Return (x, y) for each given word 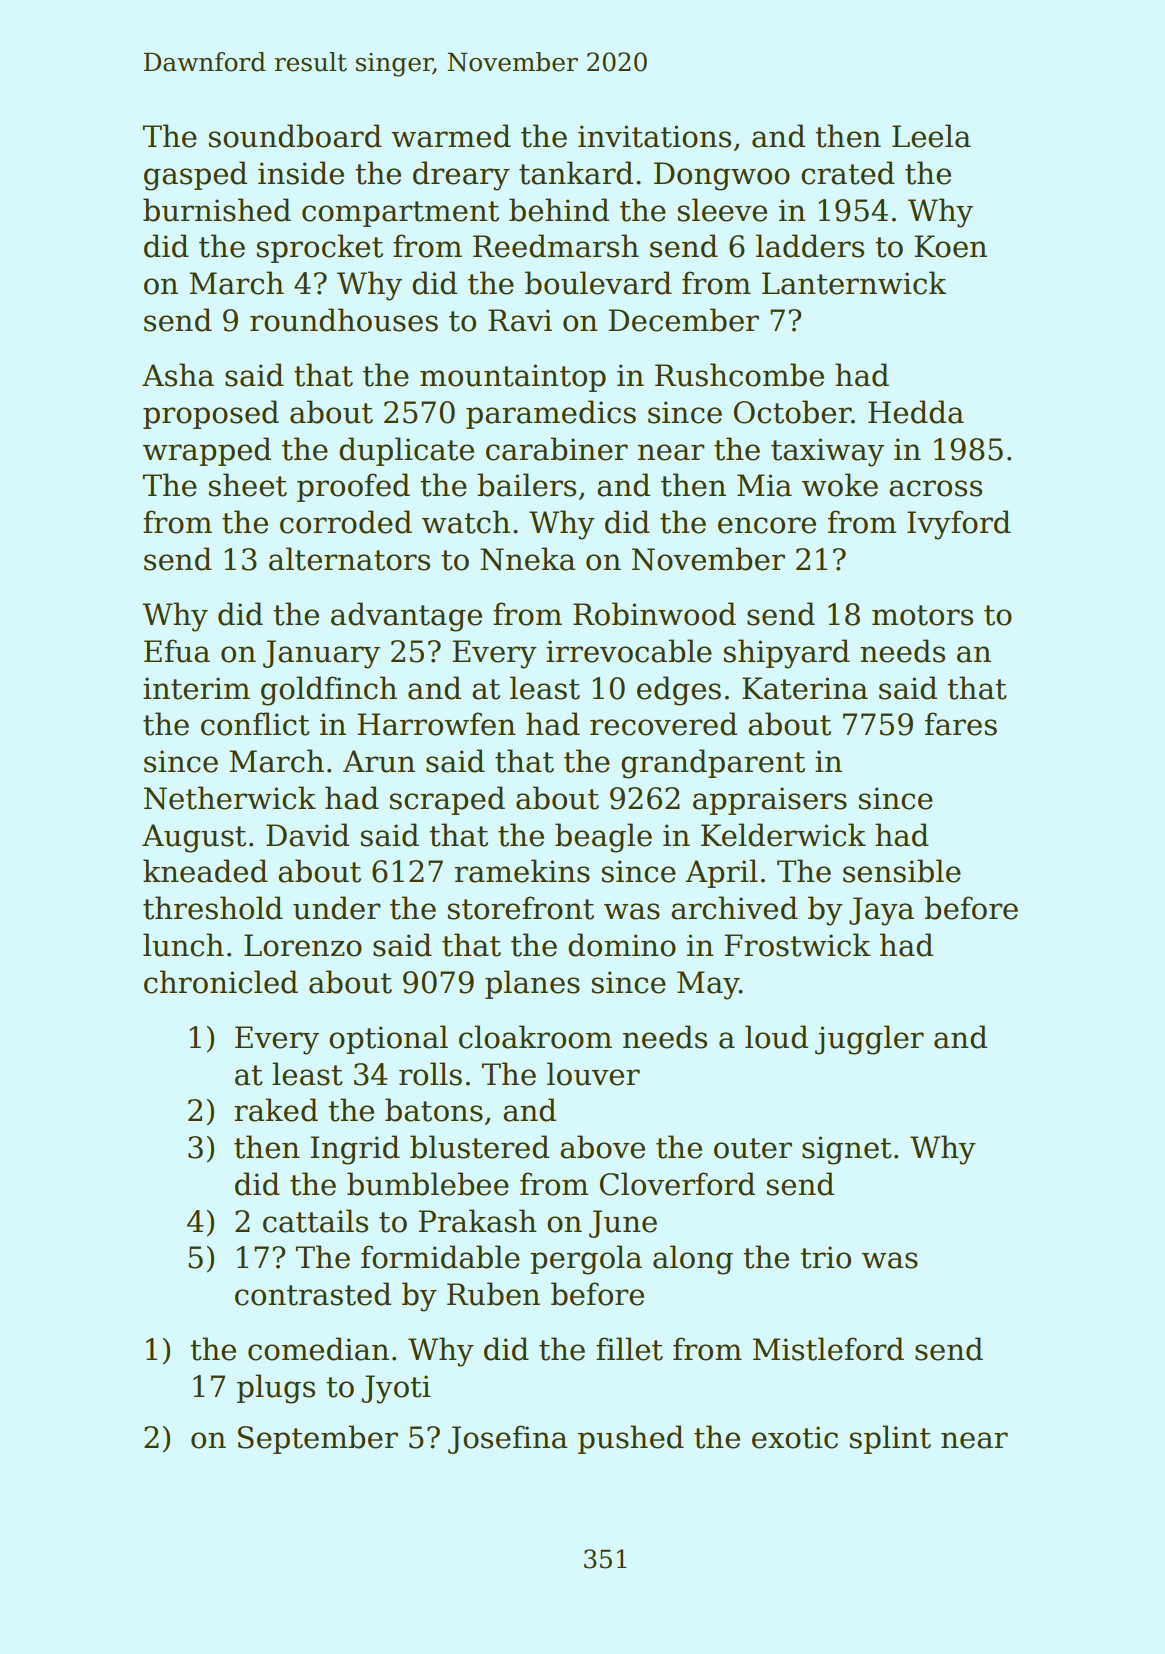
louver (593, 1074)
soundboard (295, 136)
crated (848, 173)
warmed (451, 136)
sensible (902, 871)
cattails (315, 1221)
